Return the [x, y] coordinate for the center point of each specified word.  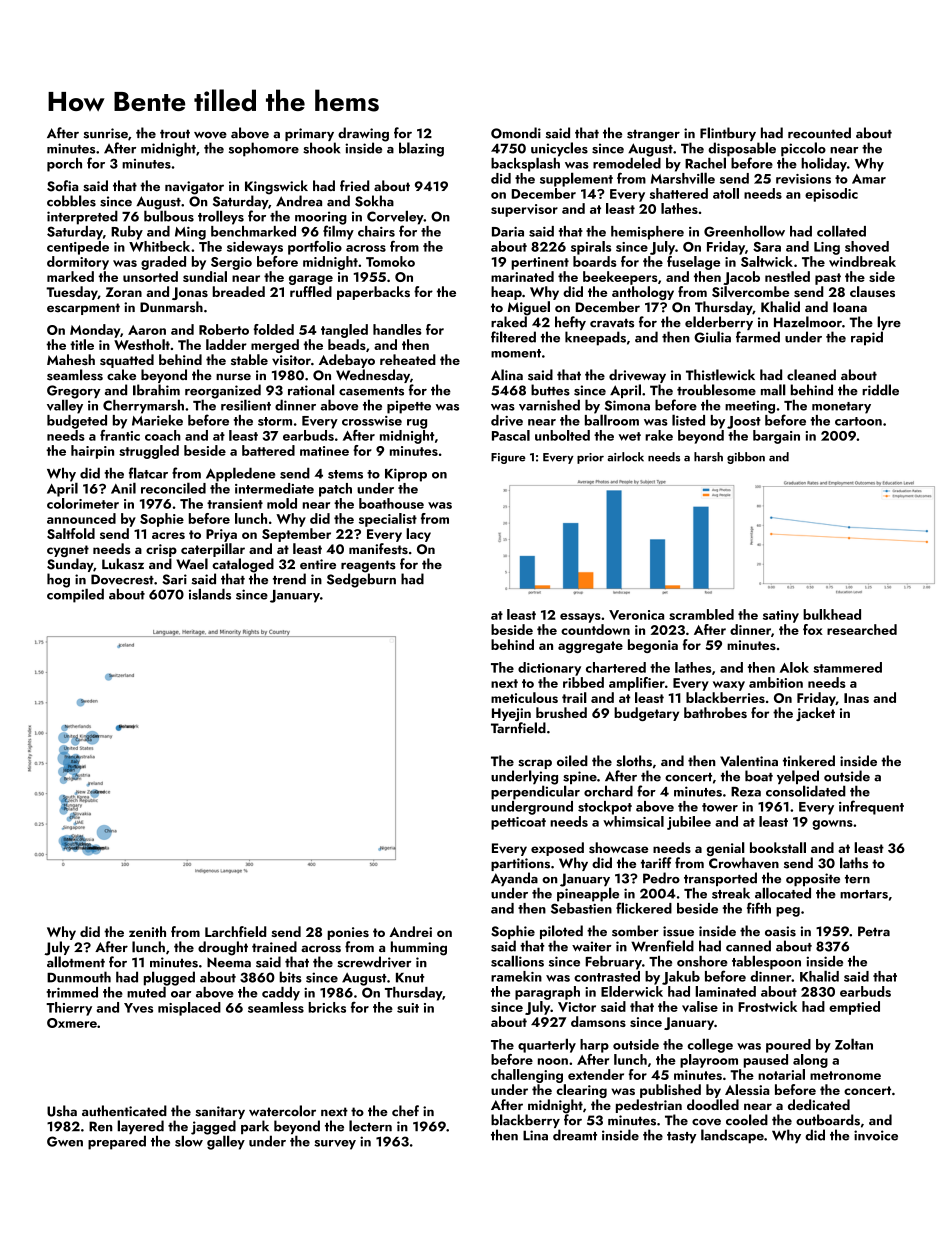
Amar [869, 179]
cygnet [68, 551]
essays [580, 618]
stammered [847, 667]
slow [189, 1141]
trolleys [221, 217]
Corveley [395, 217]
